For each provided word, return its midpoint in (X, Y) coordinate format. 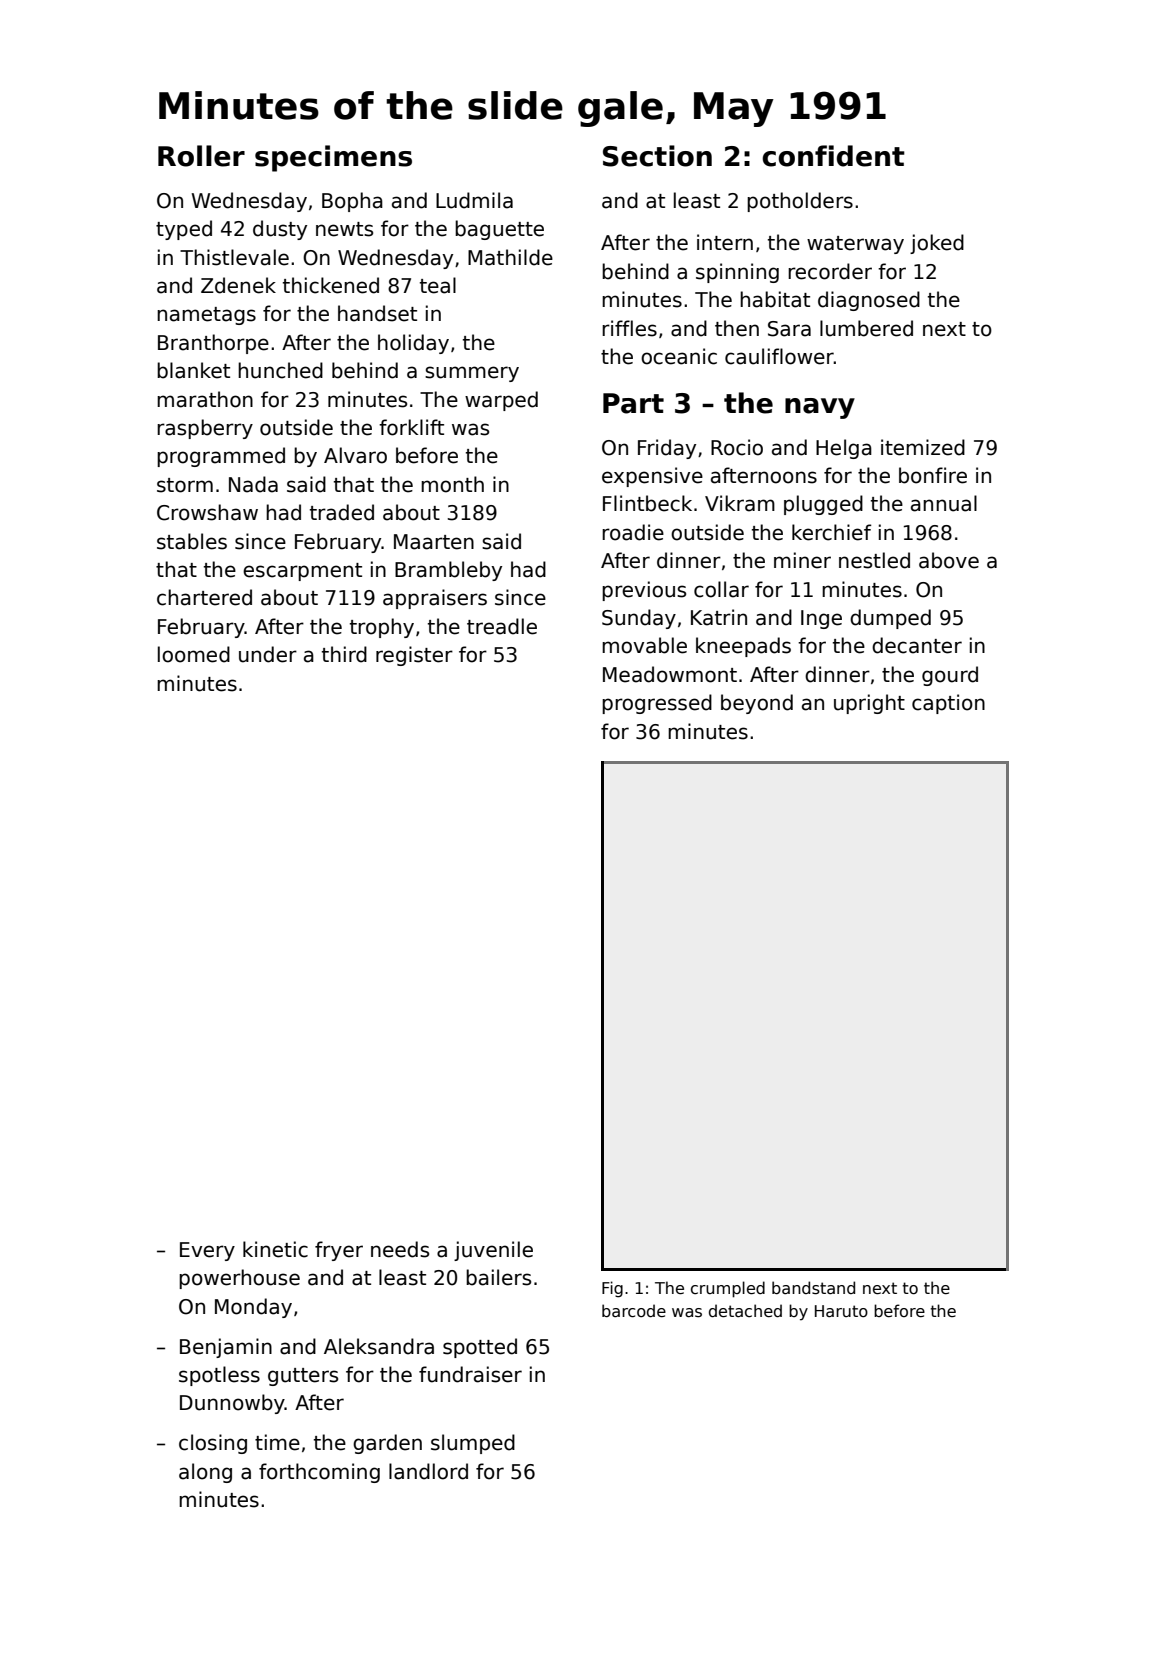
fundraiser (470, 1374)
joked (937, 244)
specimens (333, 158)
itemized (923, 447)
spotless (219, 1376)
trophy (382, 628)
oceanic (679, 356)
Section (657, 156)
